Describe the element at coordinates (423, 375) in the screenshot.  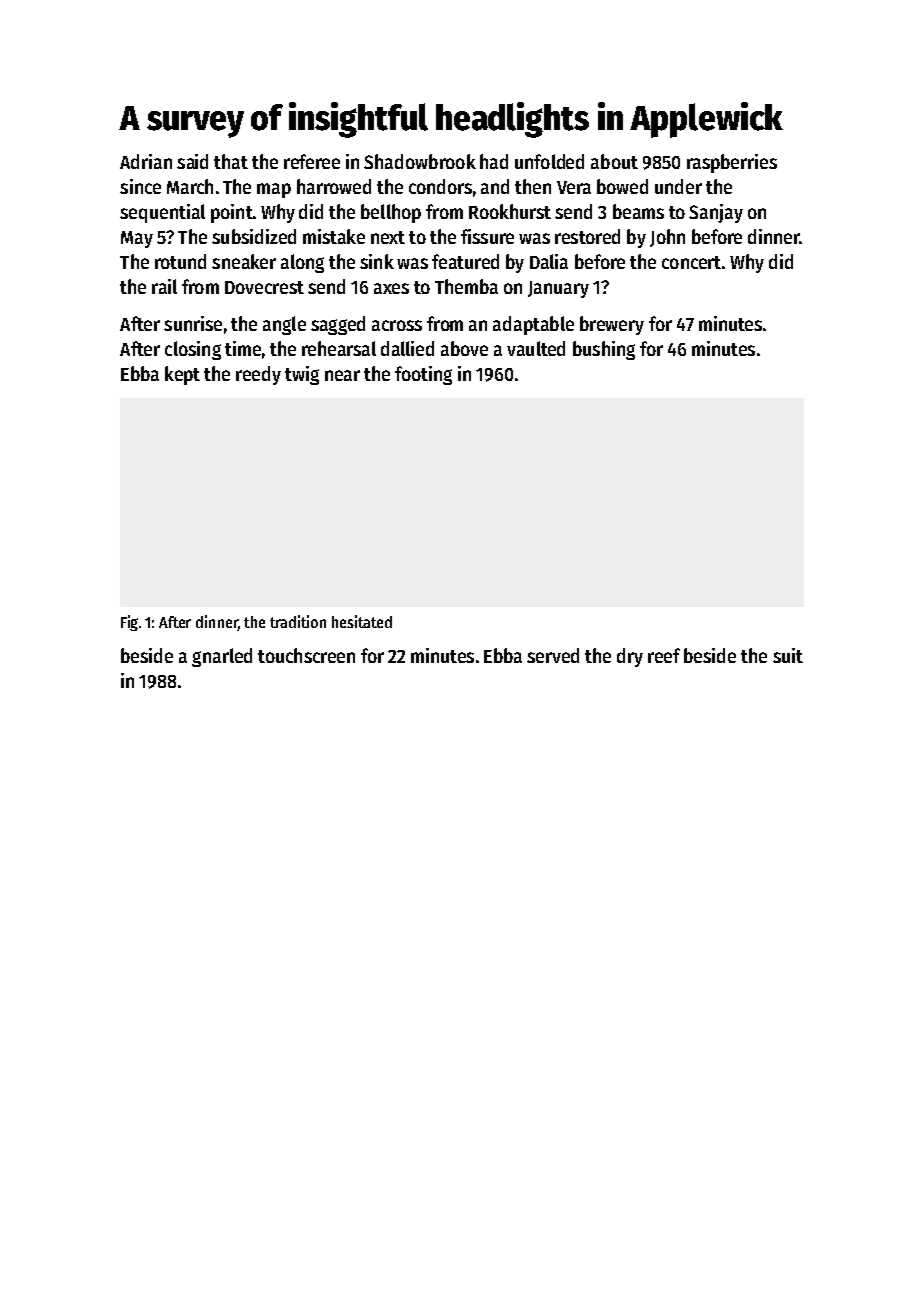
I see `footing` at that location.
